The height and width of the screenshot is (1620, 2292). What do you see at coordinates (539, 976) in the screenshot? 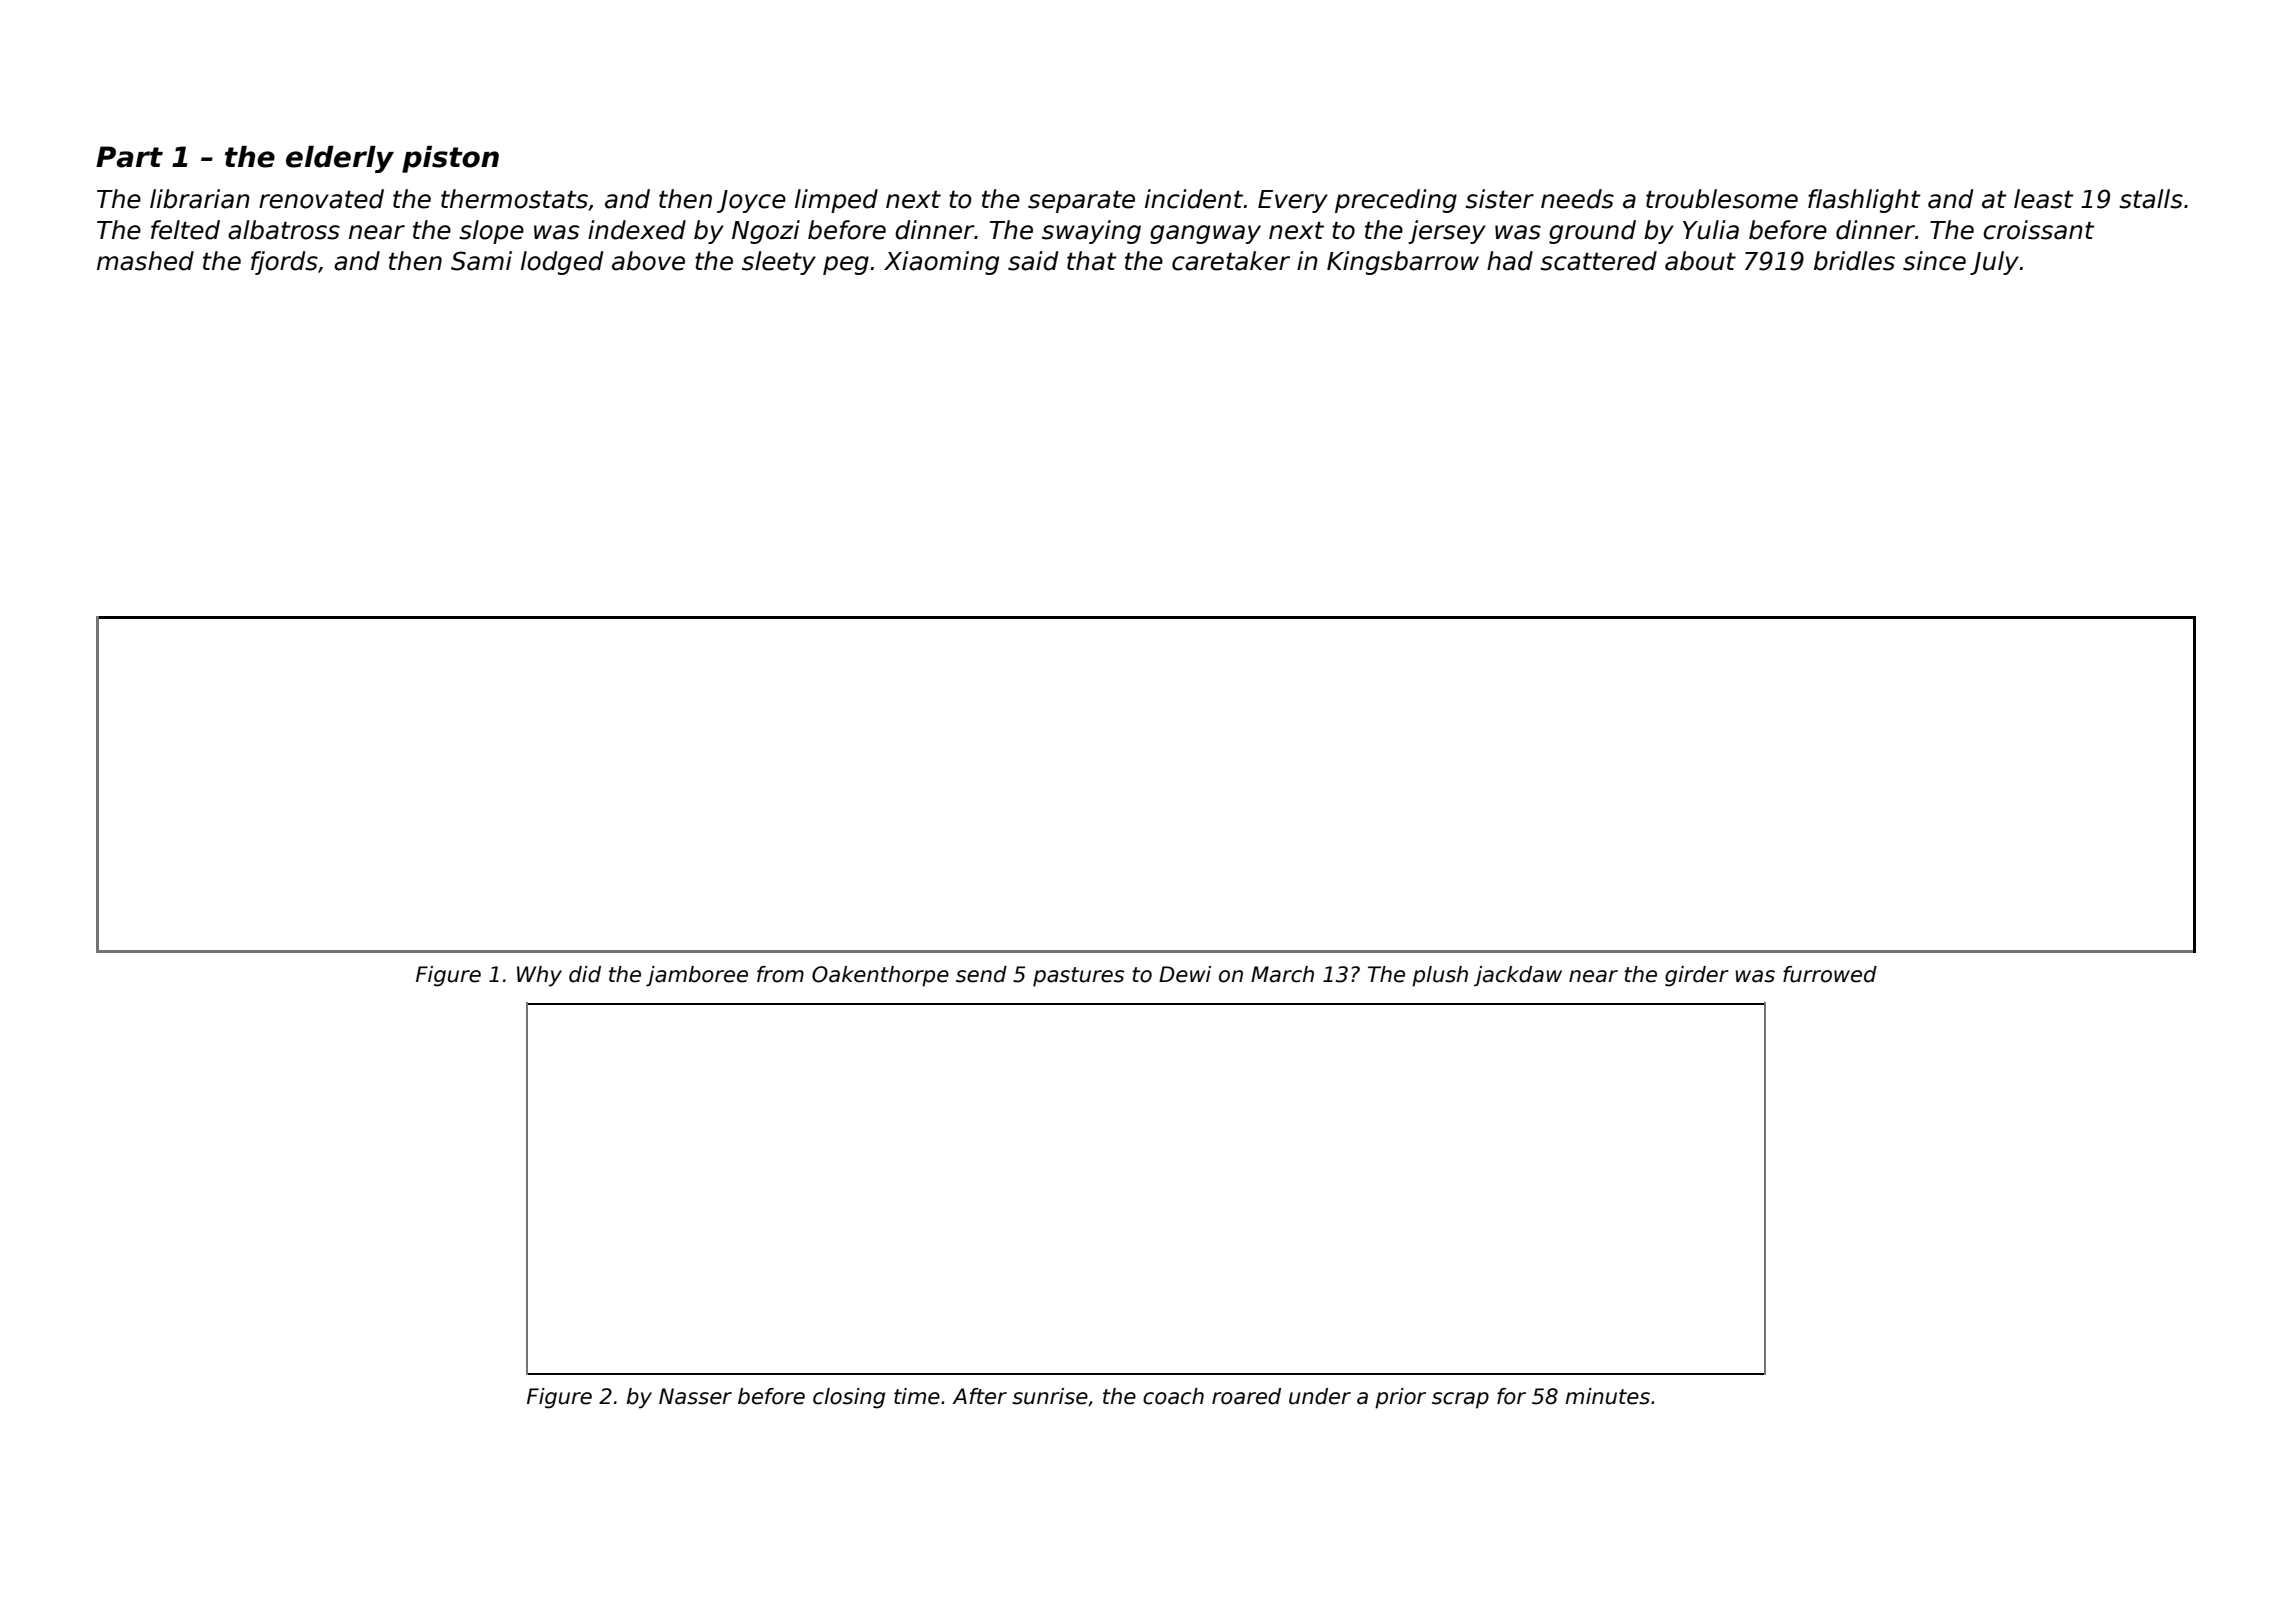
I see `Why` at bounding box center [539, 976].
